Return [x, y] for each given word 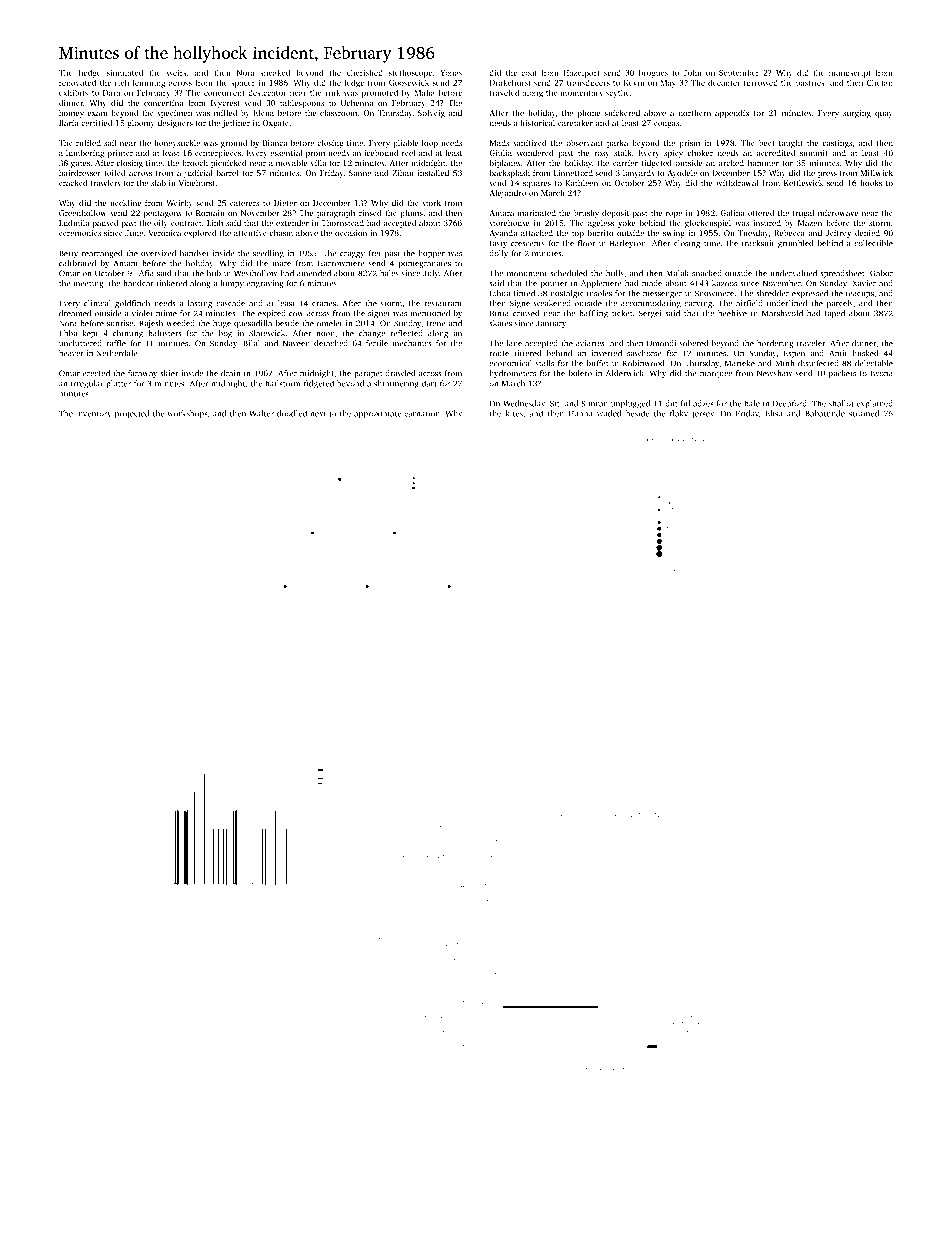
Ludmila [74, 223]
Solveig [431, 114]
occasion [351, 233]
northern [695, 113]
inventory [94, 414]
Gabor [881, 273]
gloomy [141, 124]
